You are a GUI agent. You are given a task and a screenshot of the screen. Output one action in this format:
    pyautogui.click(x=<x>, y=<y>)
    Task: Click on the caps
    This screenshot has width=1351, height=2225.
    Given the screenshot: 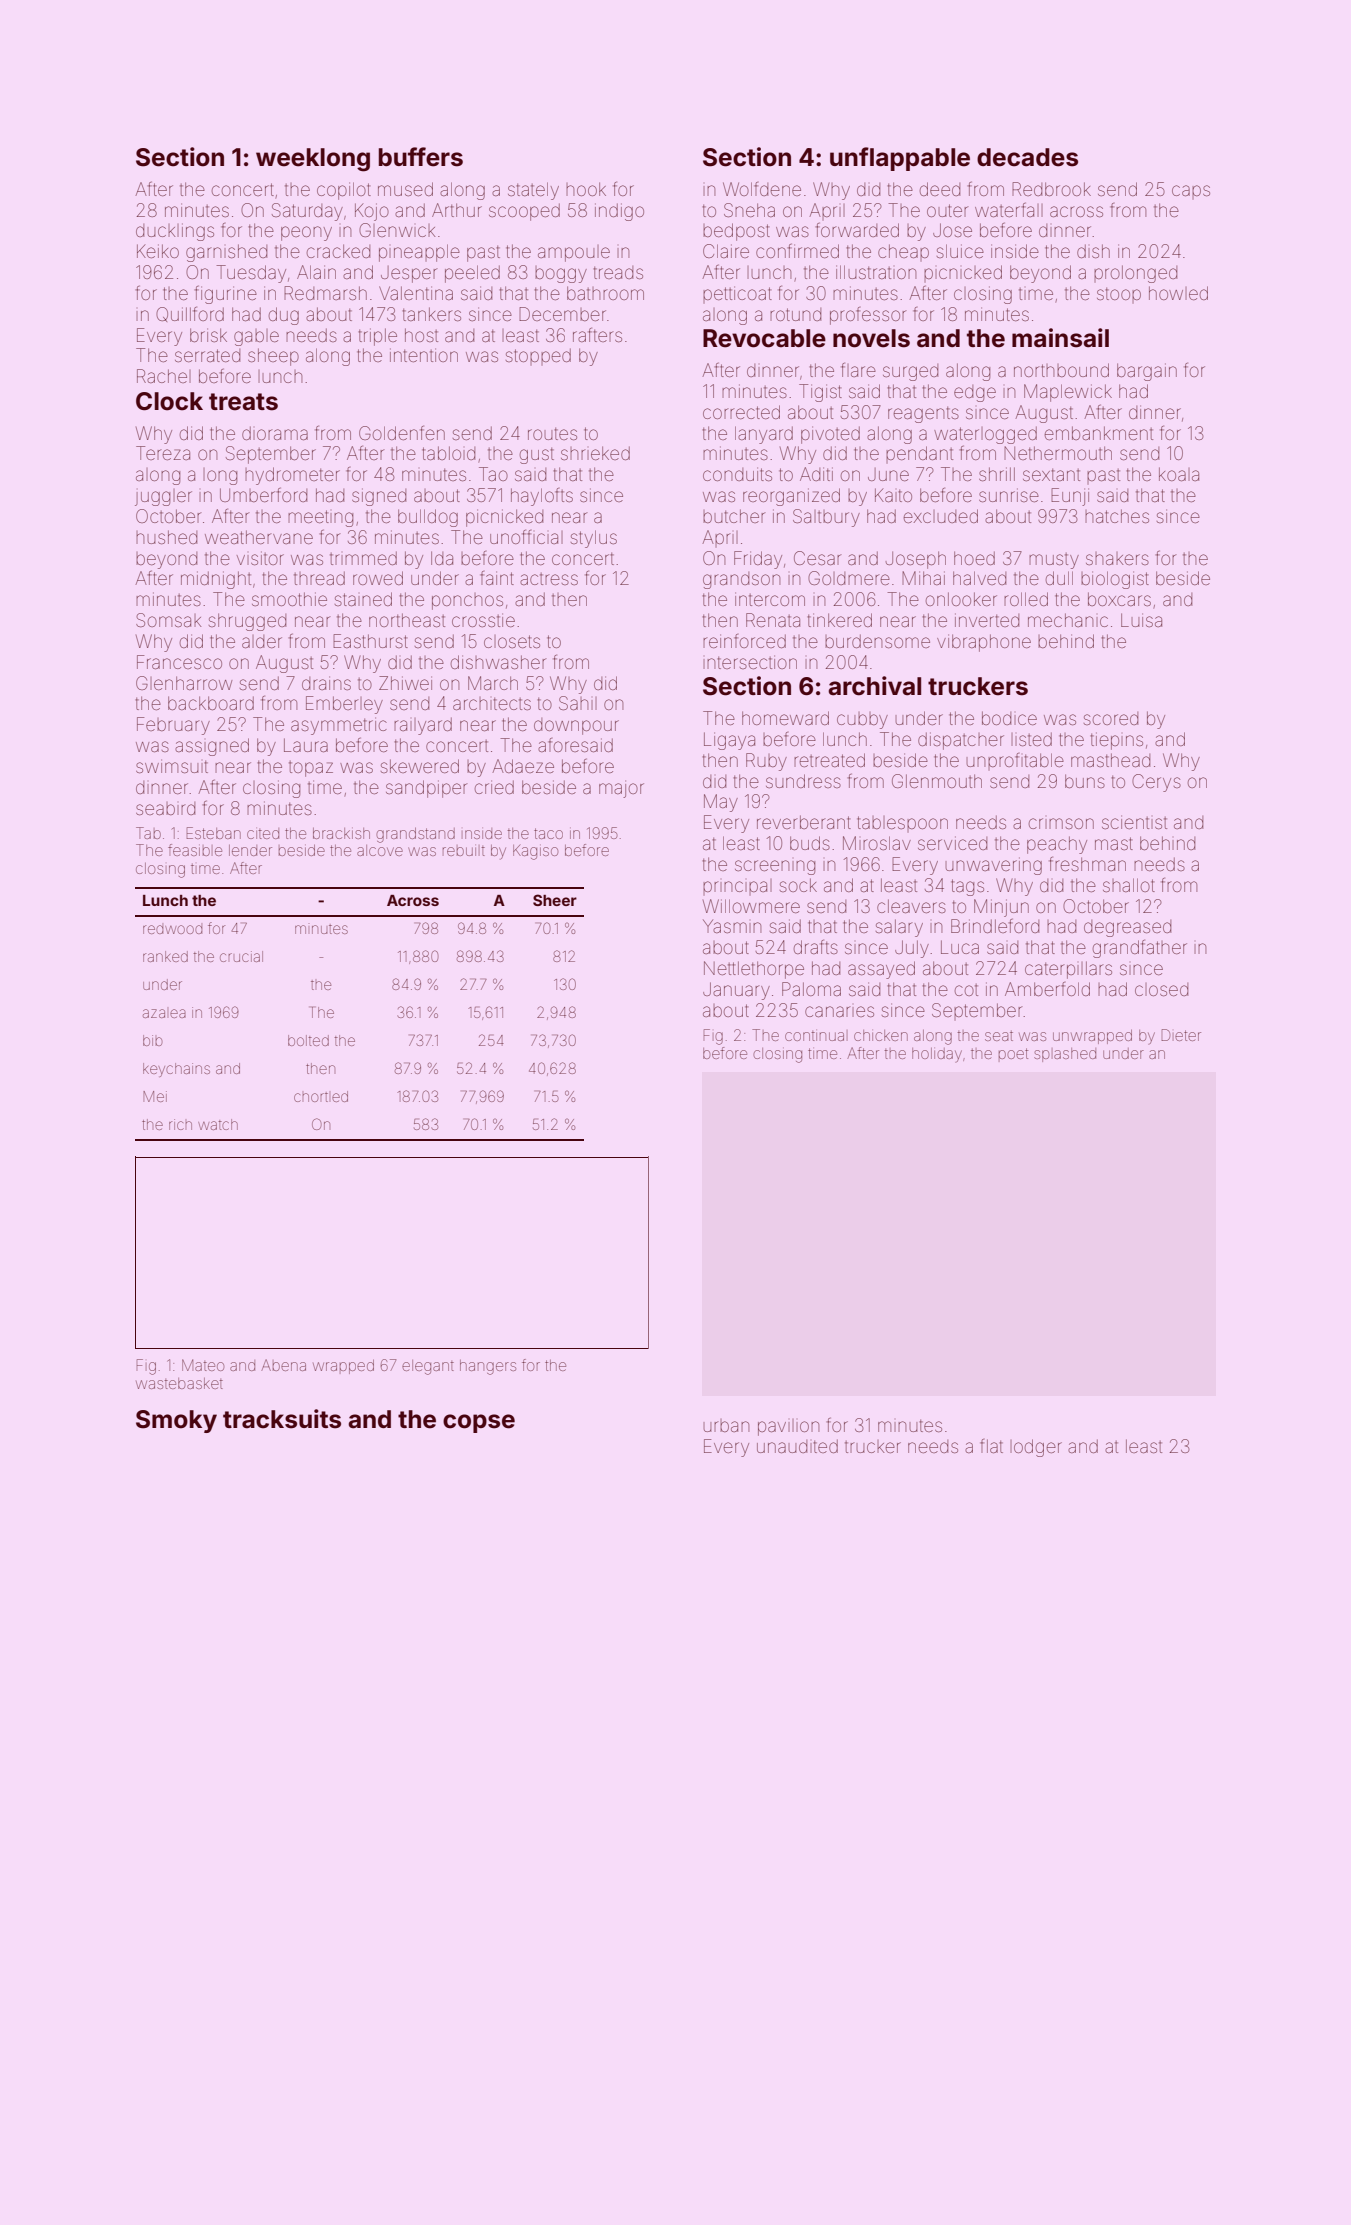 What is the action you would take?
    pyautogui.click(x=1191, y=192)
